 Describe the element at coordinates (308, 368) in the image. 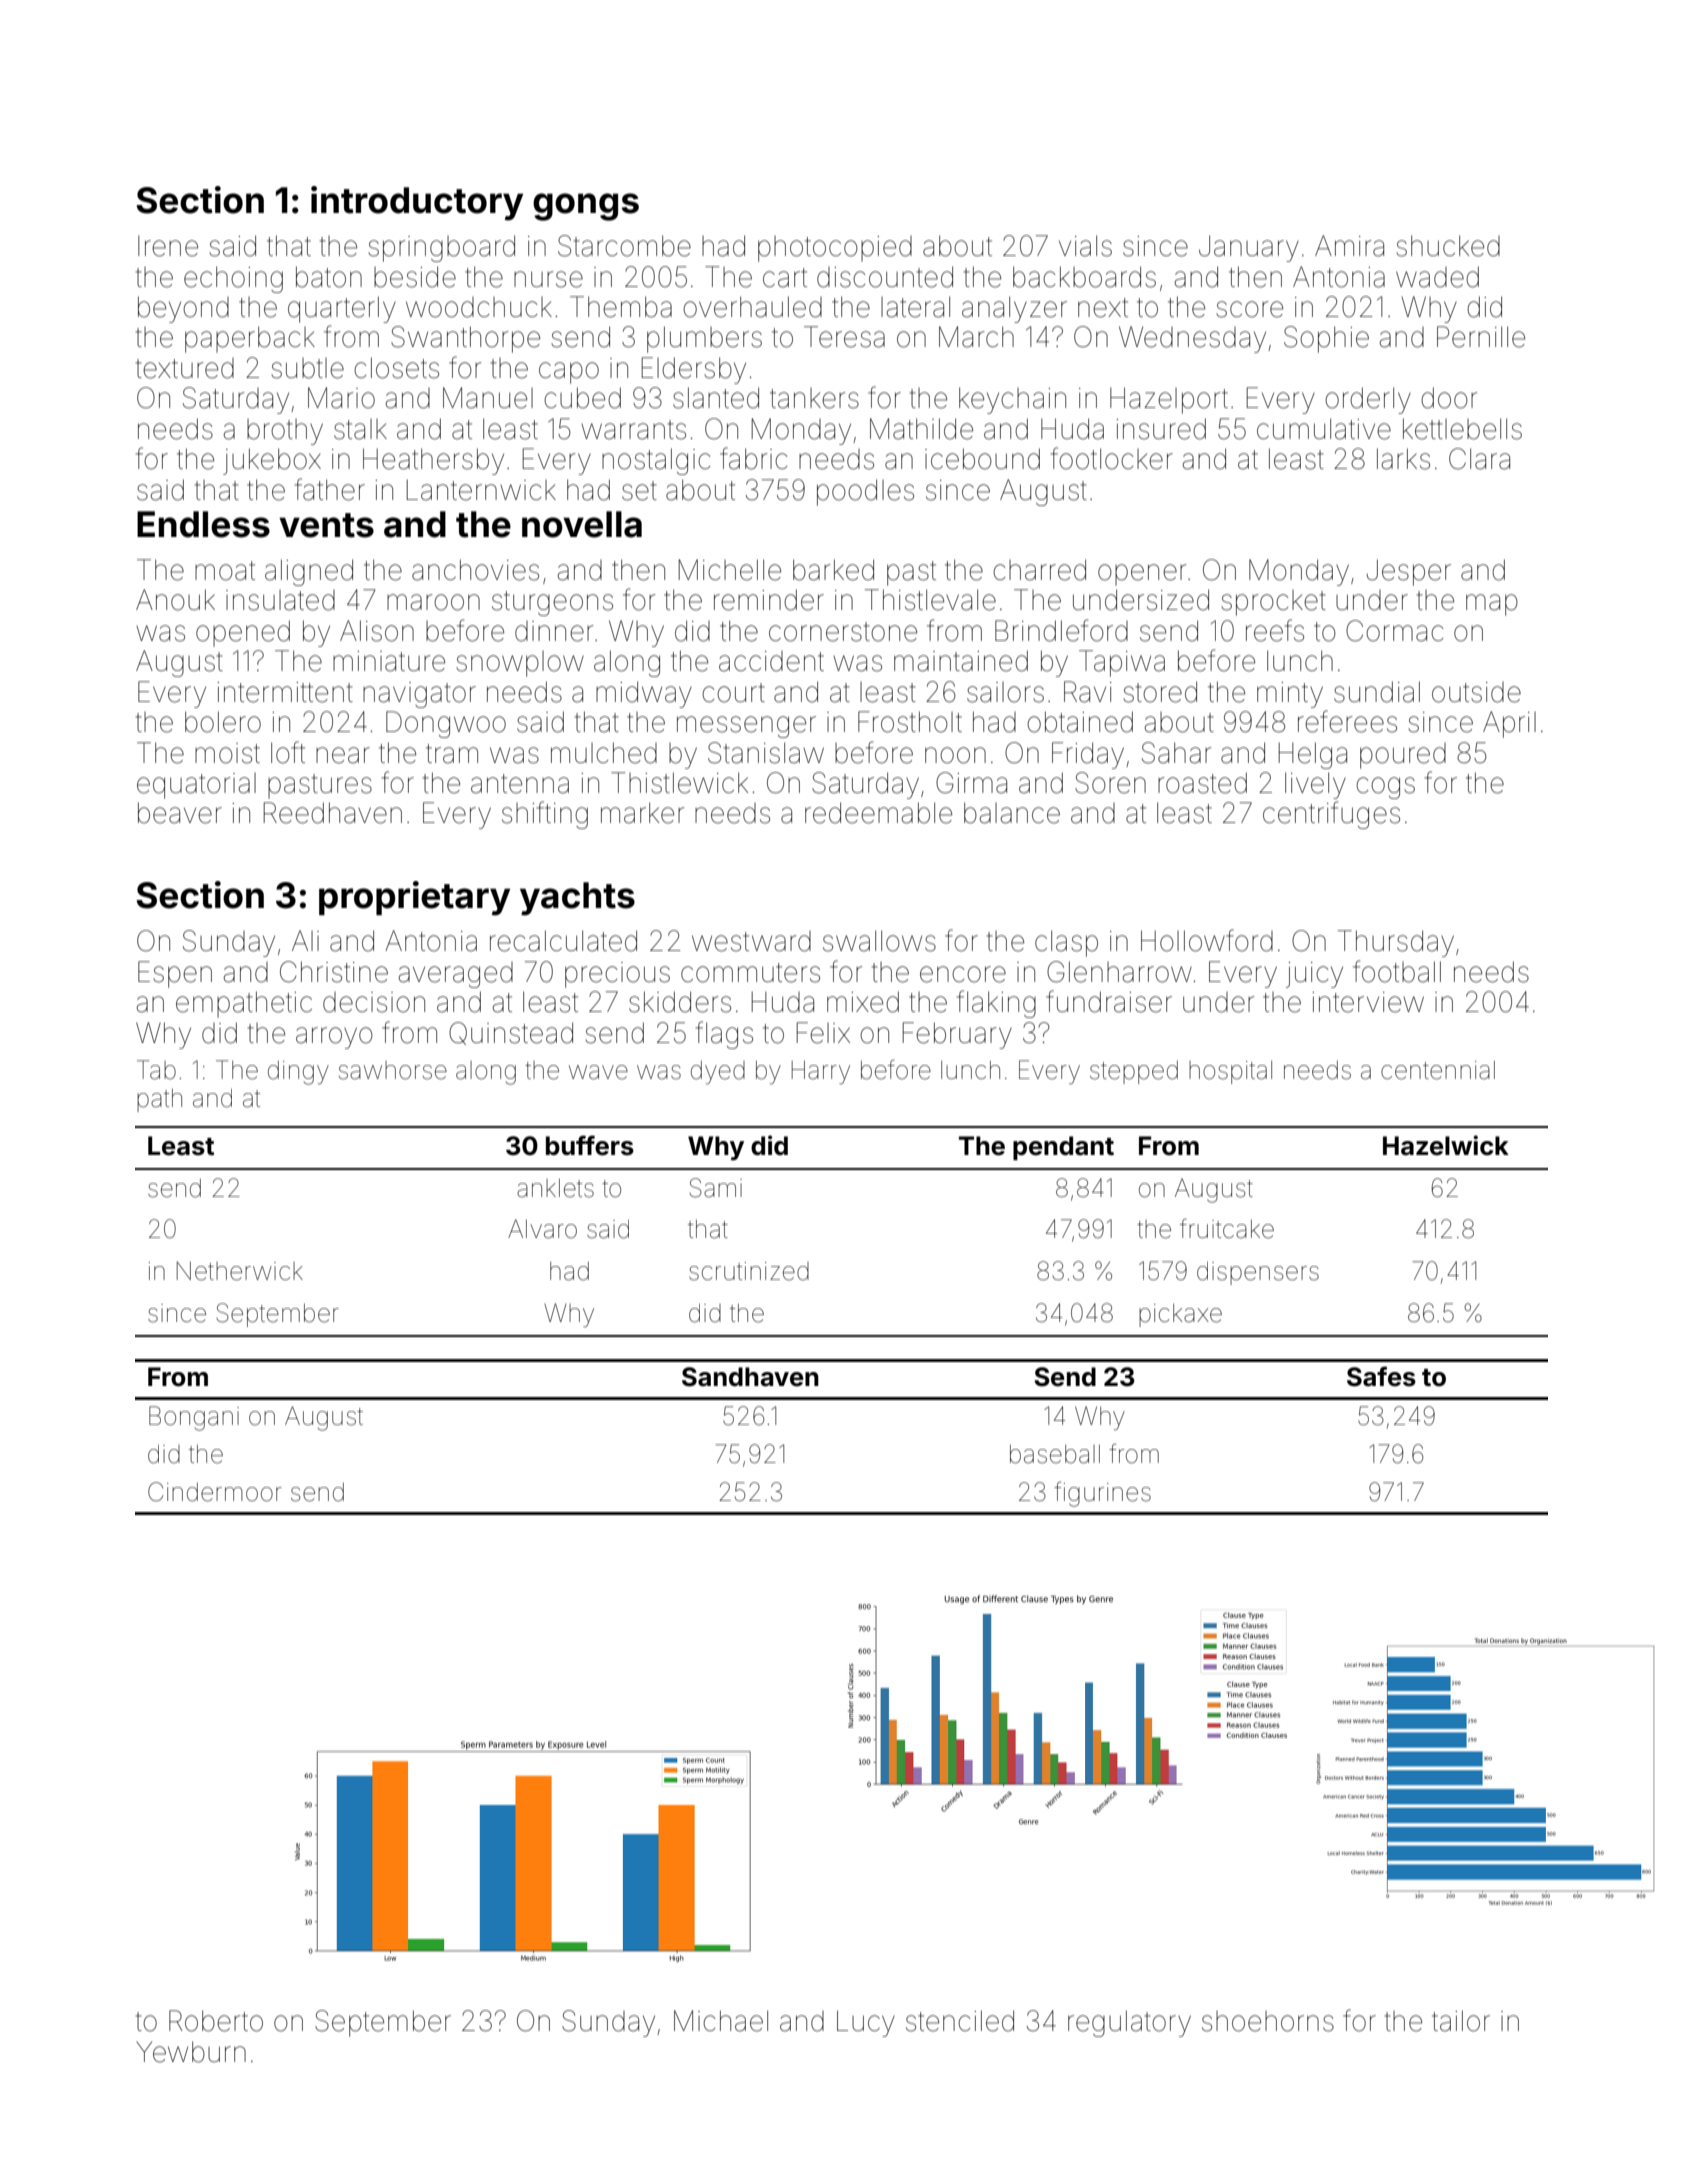

I see `subtle` at that location.
